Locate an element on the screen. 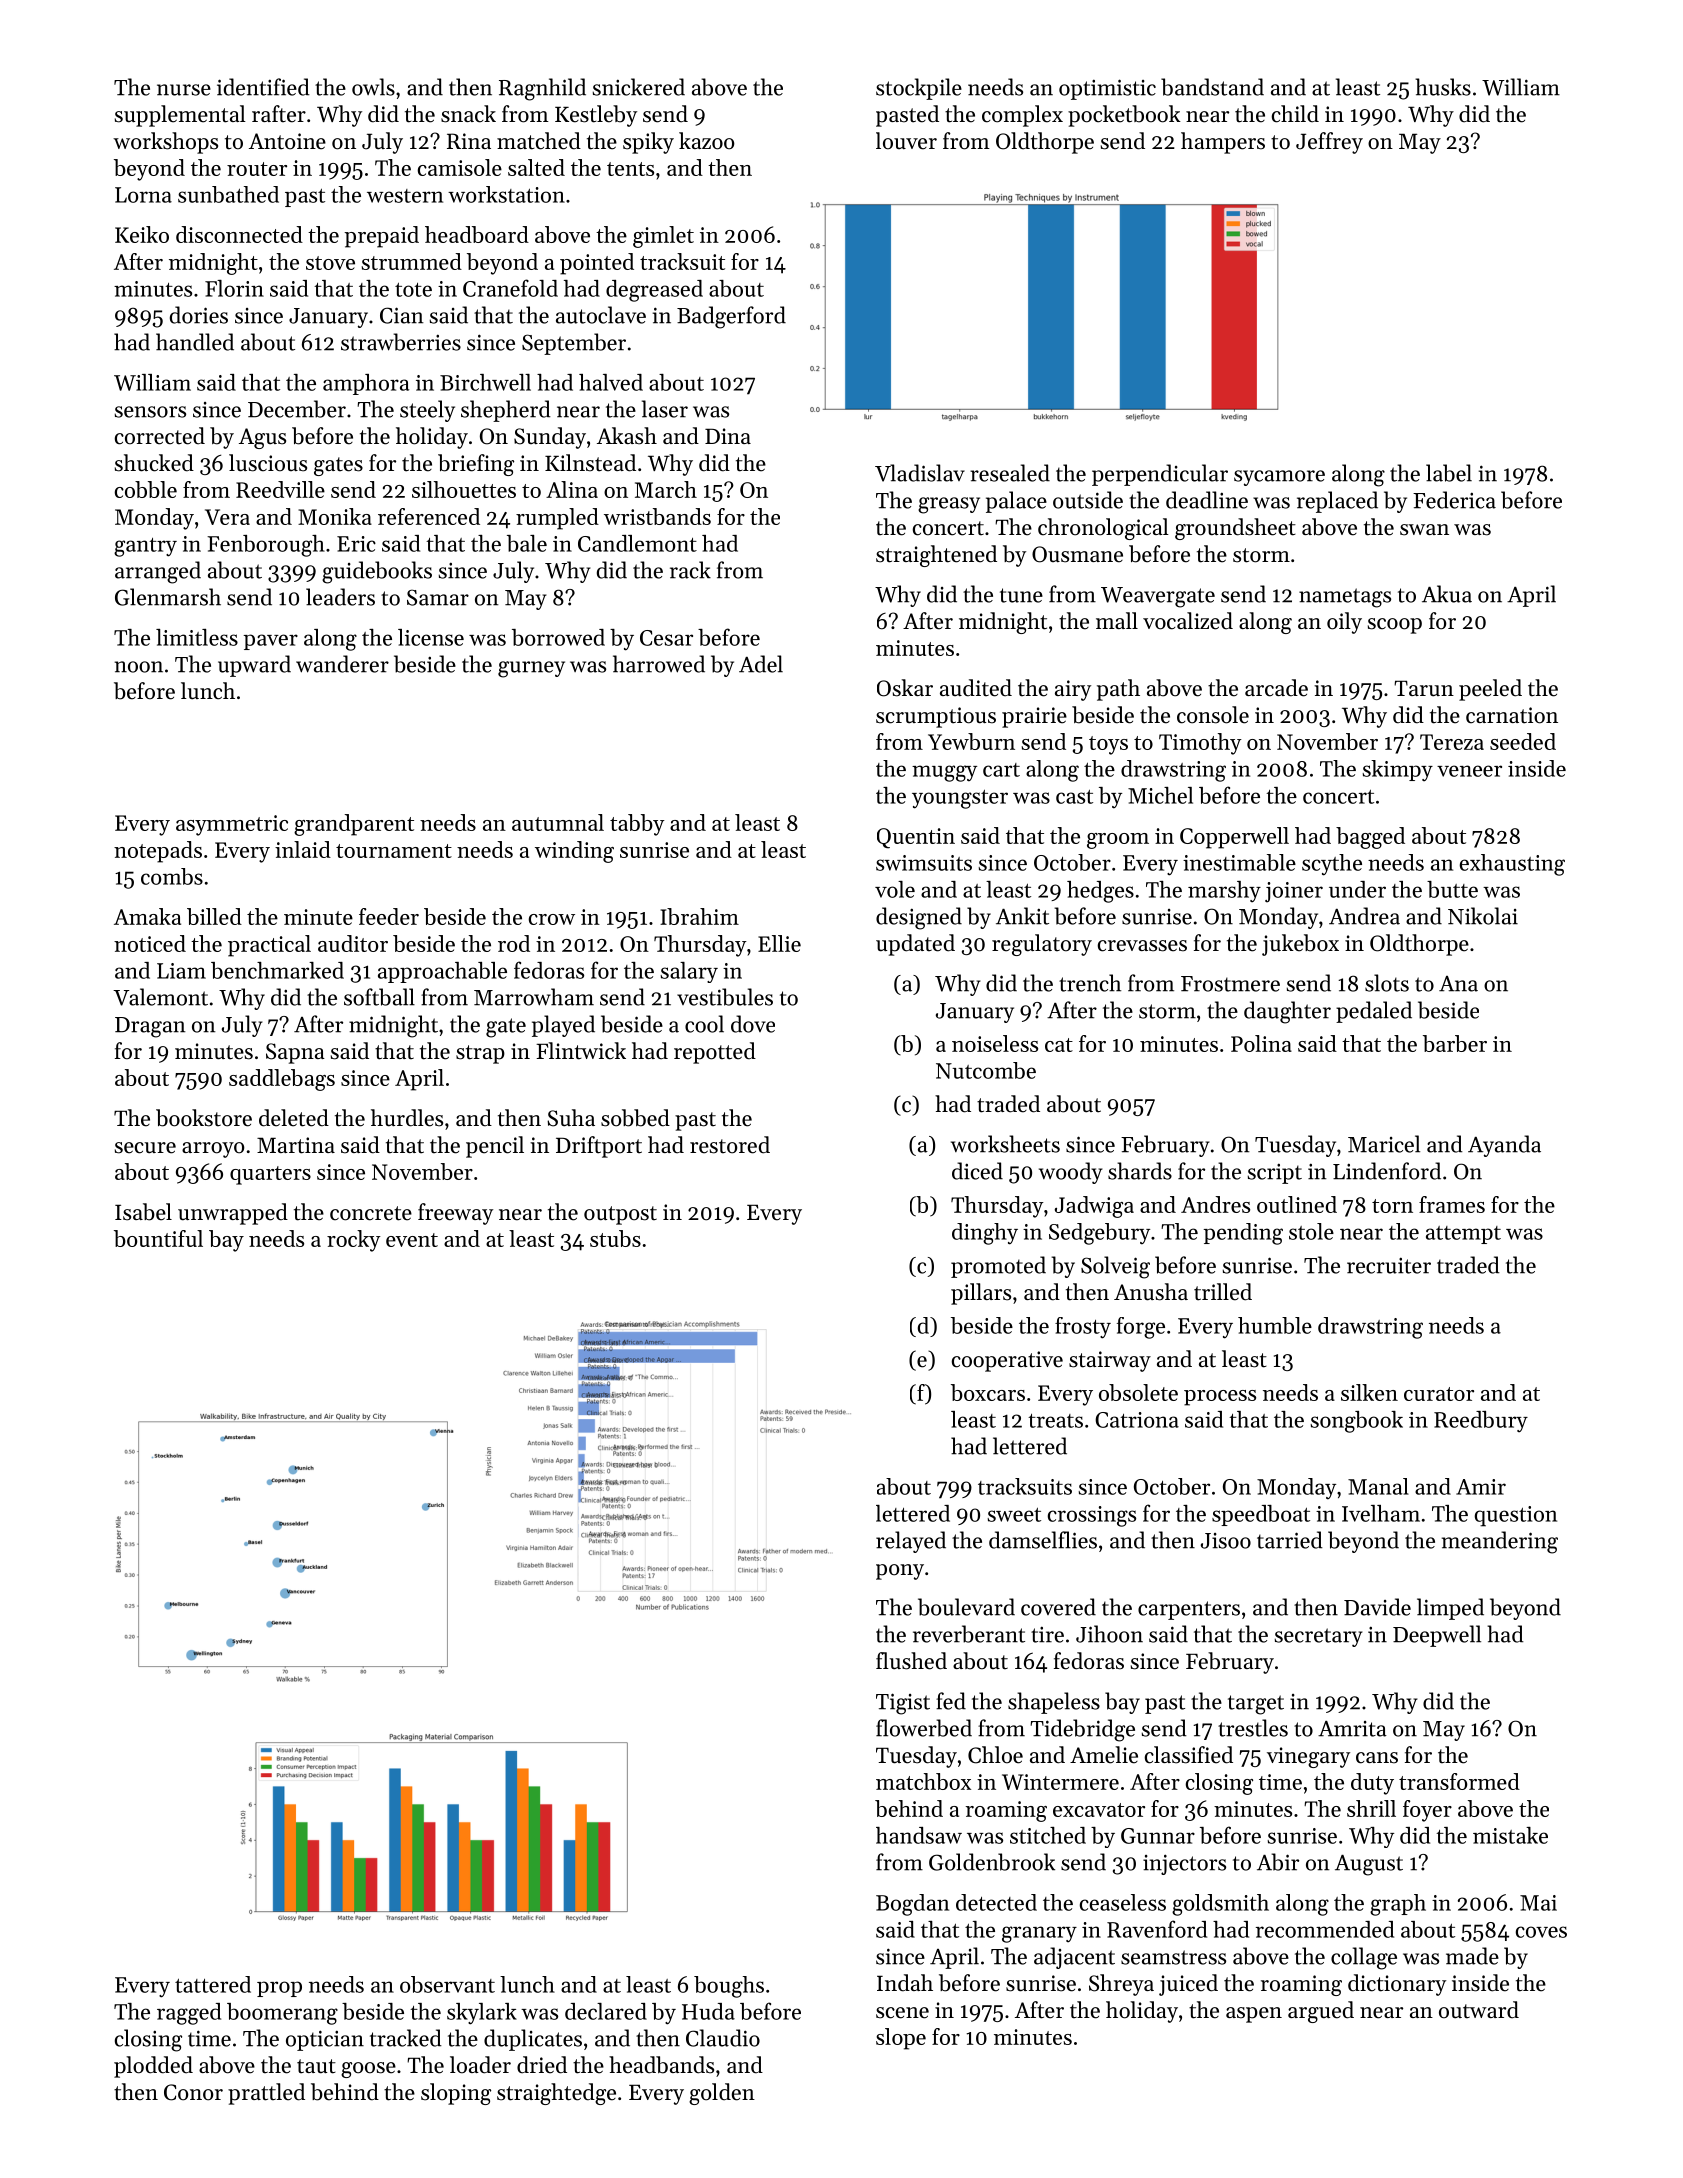 Image resolution: width=1683 pixels, height=2178 pixels. attempt is located at coordinates (1463, 1235).
